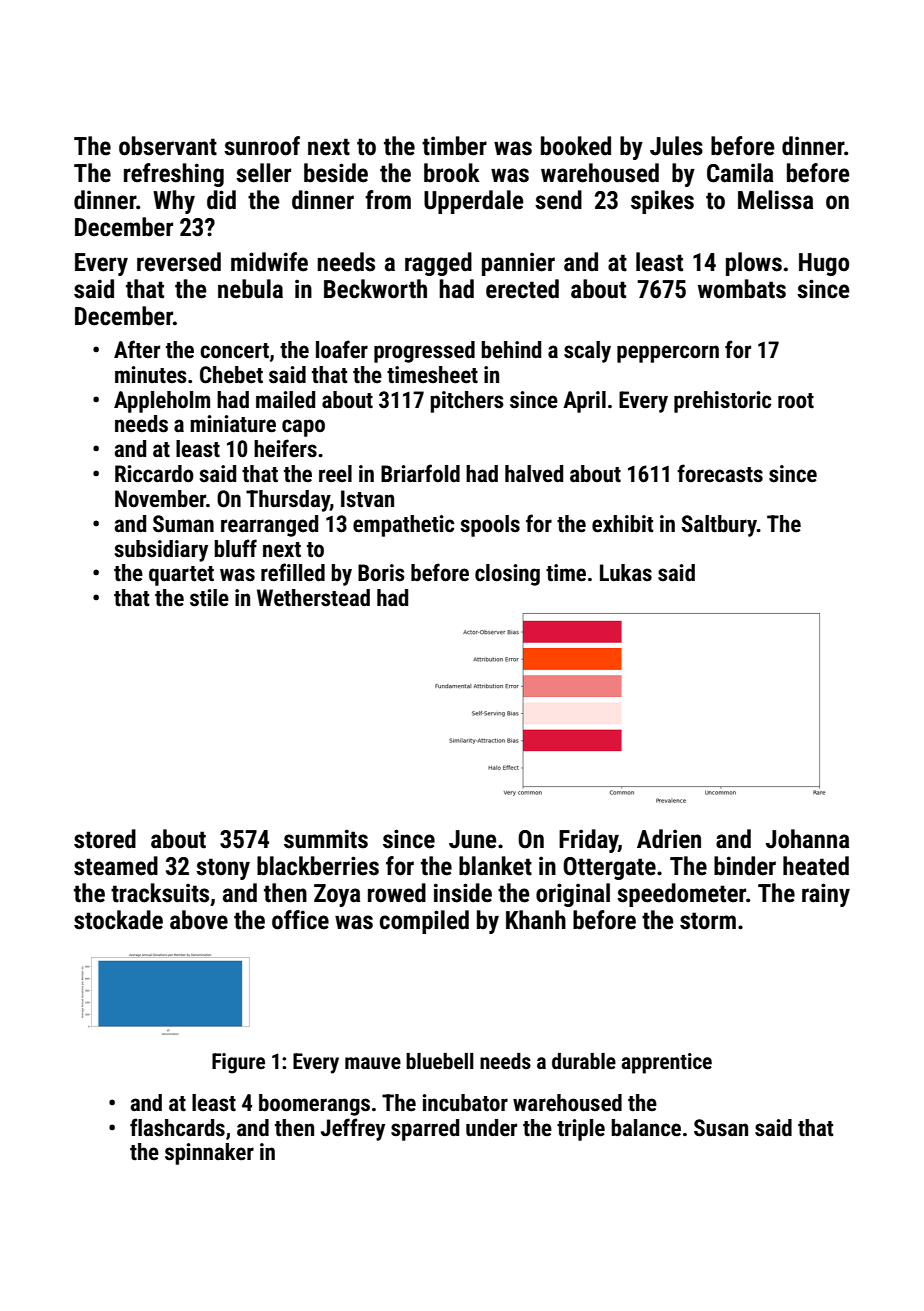  I want to click on sparred, so click(425, 1130).
